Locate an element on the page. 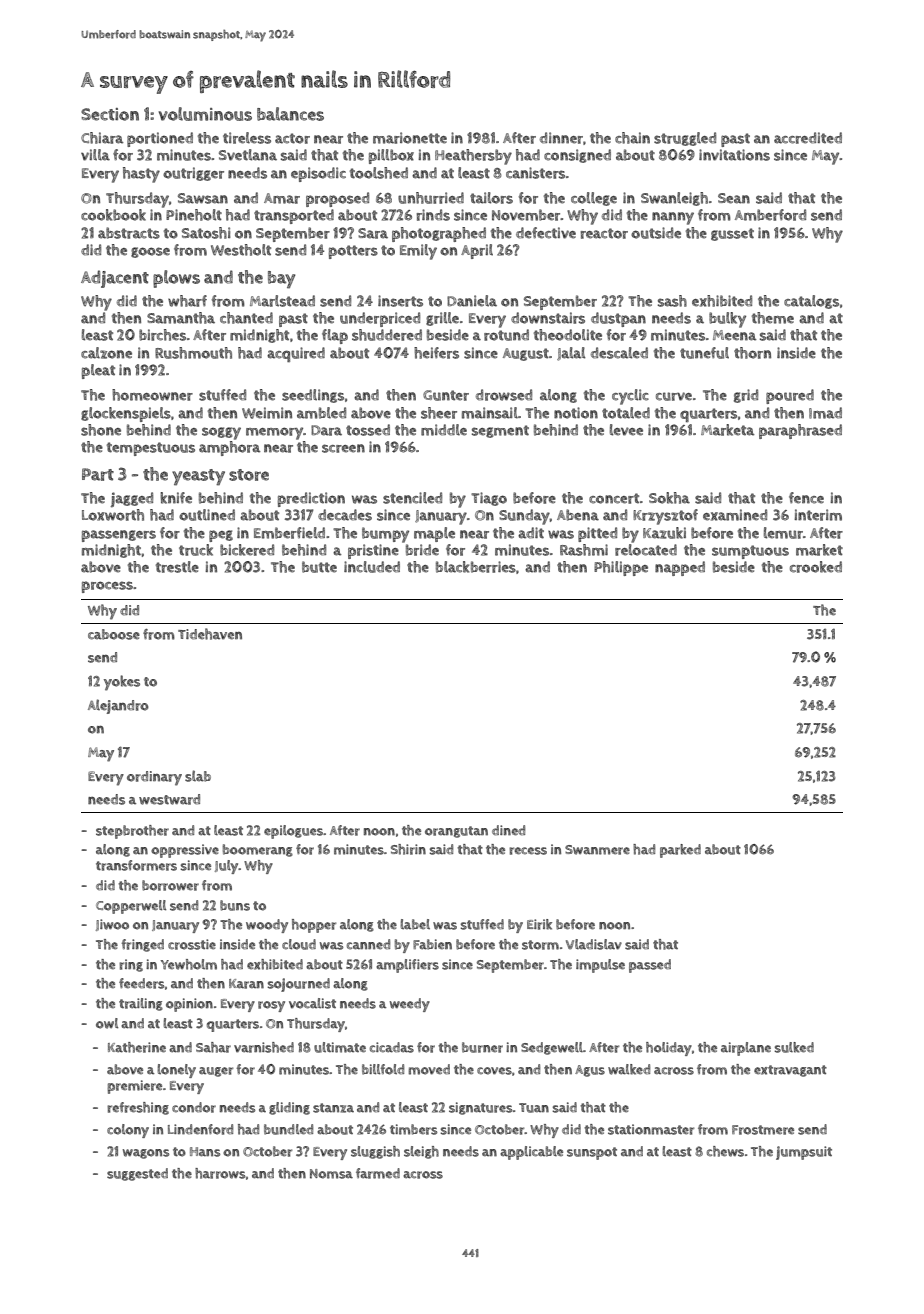 Image resolution: width=924 pixels, height=1314 pixels. voluminous is located at coordinates (205, 114).
